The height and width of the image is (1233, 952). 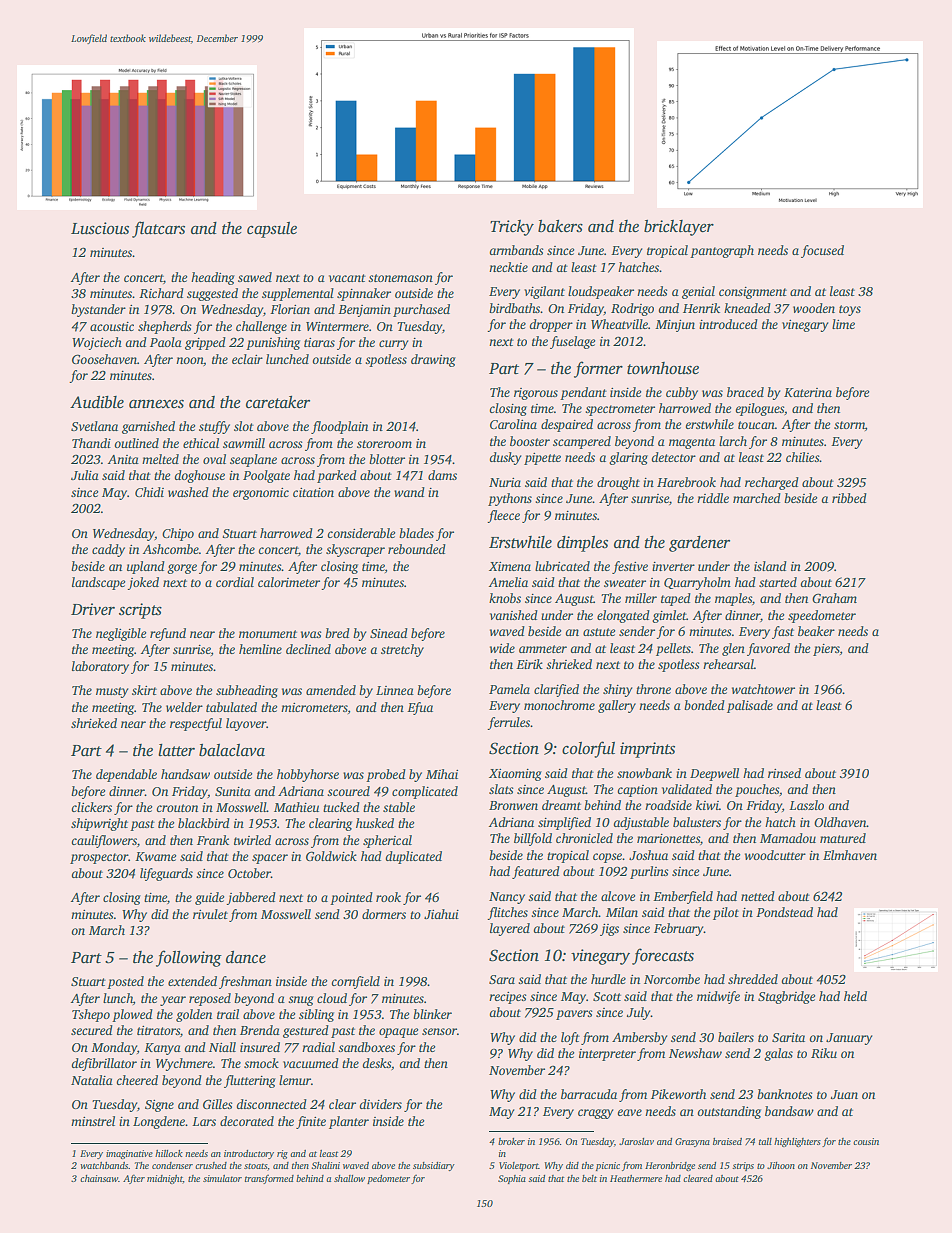 I want to click on townhouse, so click(x=663, y=368).
